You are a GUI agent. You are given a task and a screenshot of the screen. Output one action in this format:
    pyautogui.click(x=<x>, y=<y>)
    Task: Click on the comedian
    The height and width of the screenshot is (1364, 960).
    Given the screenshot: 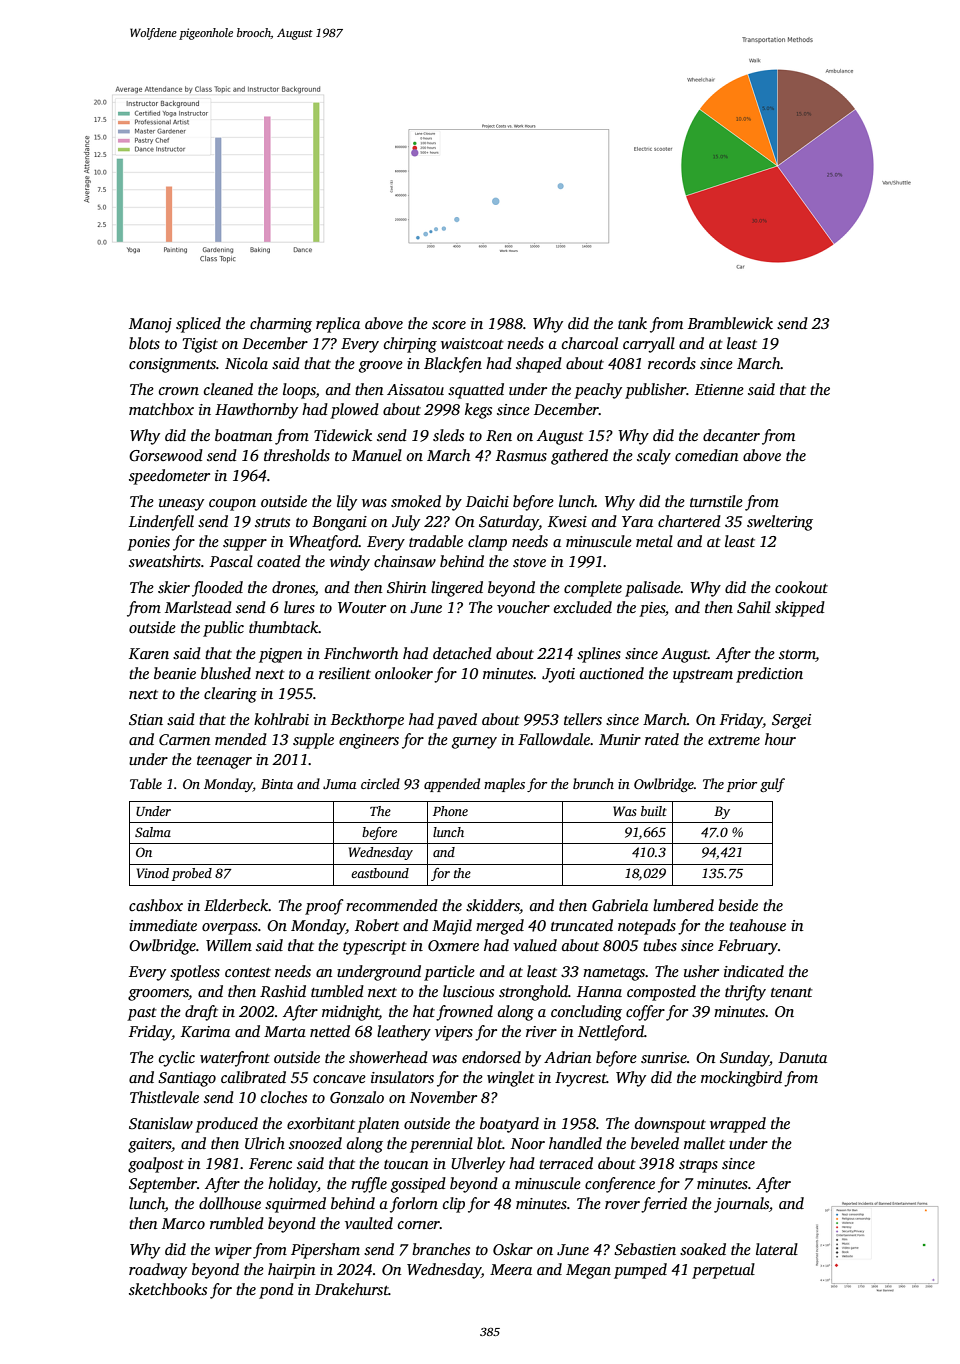 What is the action you would take?
    pyautogui.click(x=706, y=455)
